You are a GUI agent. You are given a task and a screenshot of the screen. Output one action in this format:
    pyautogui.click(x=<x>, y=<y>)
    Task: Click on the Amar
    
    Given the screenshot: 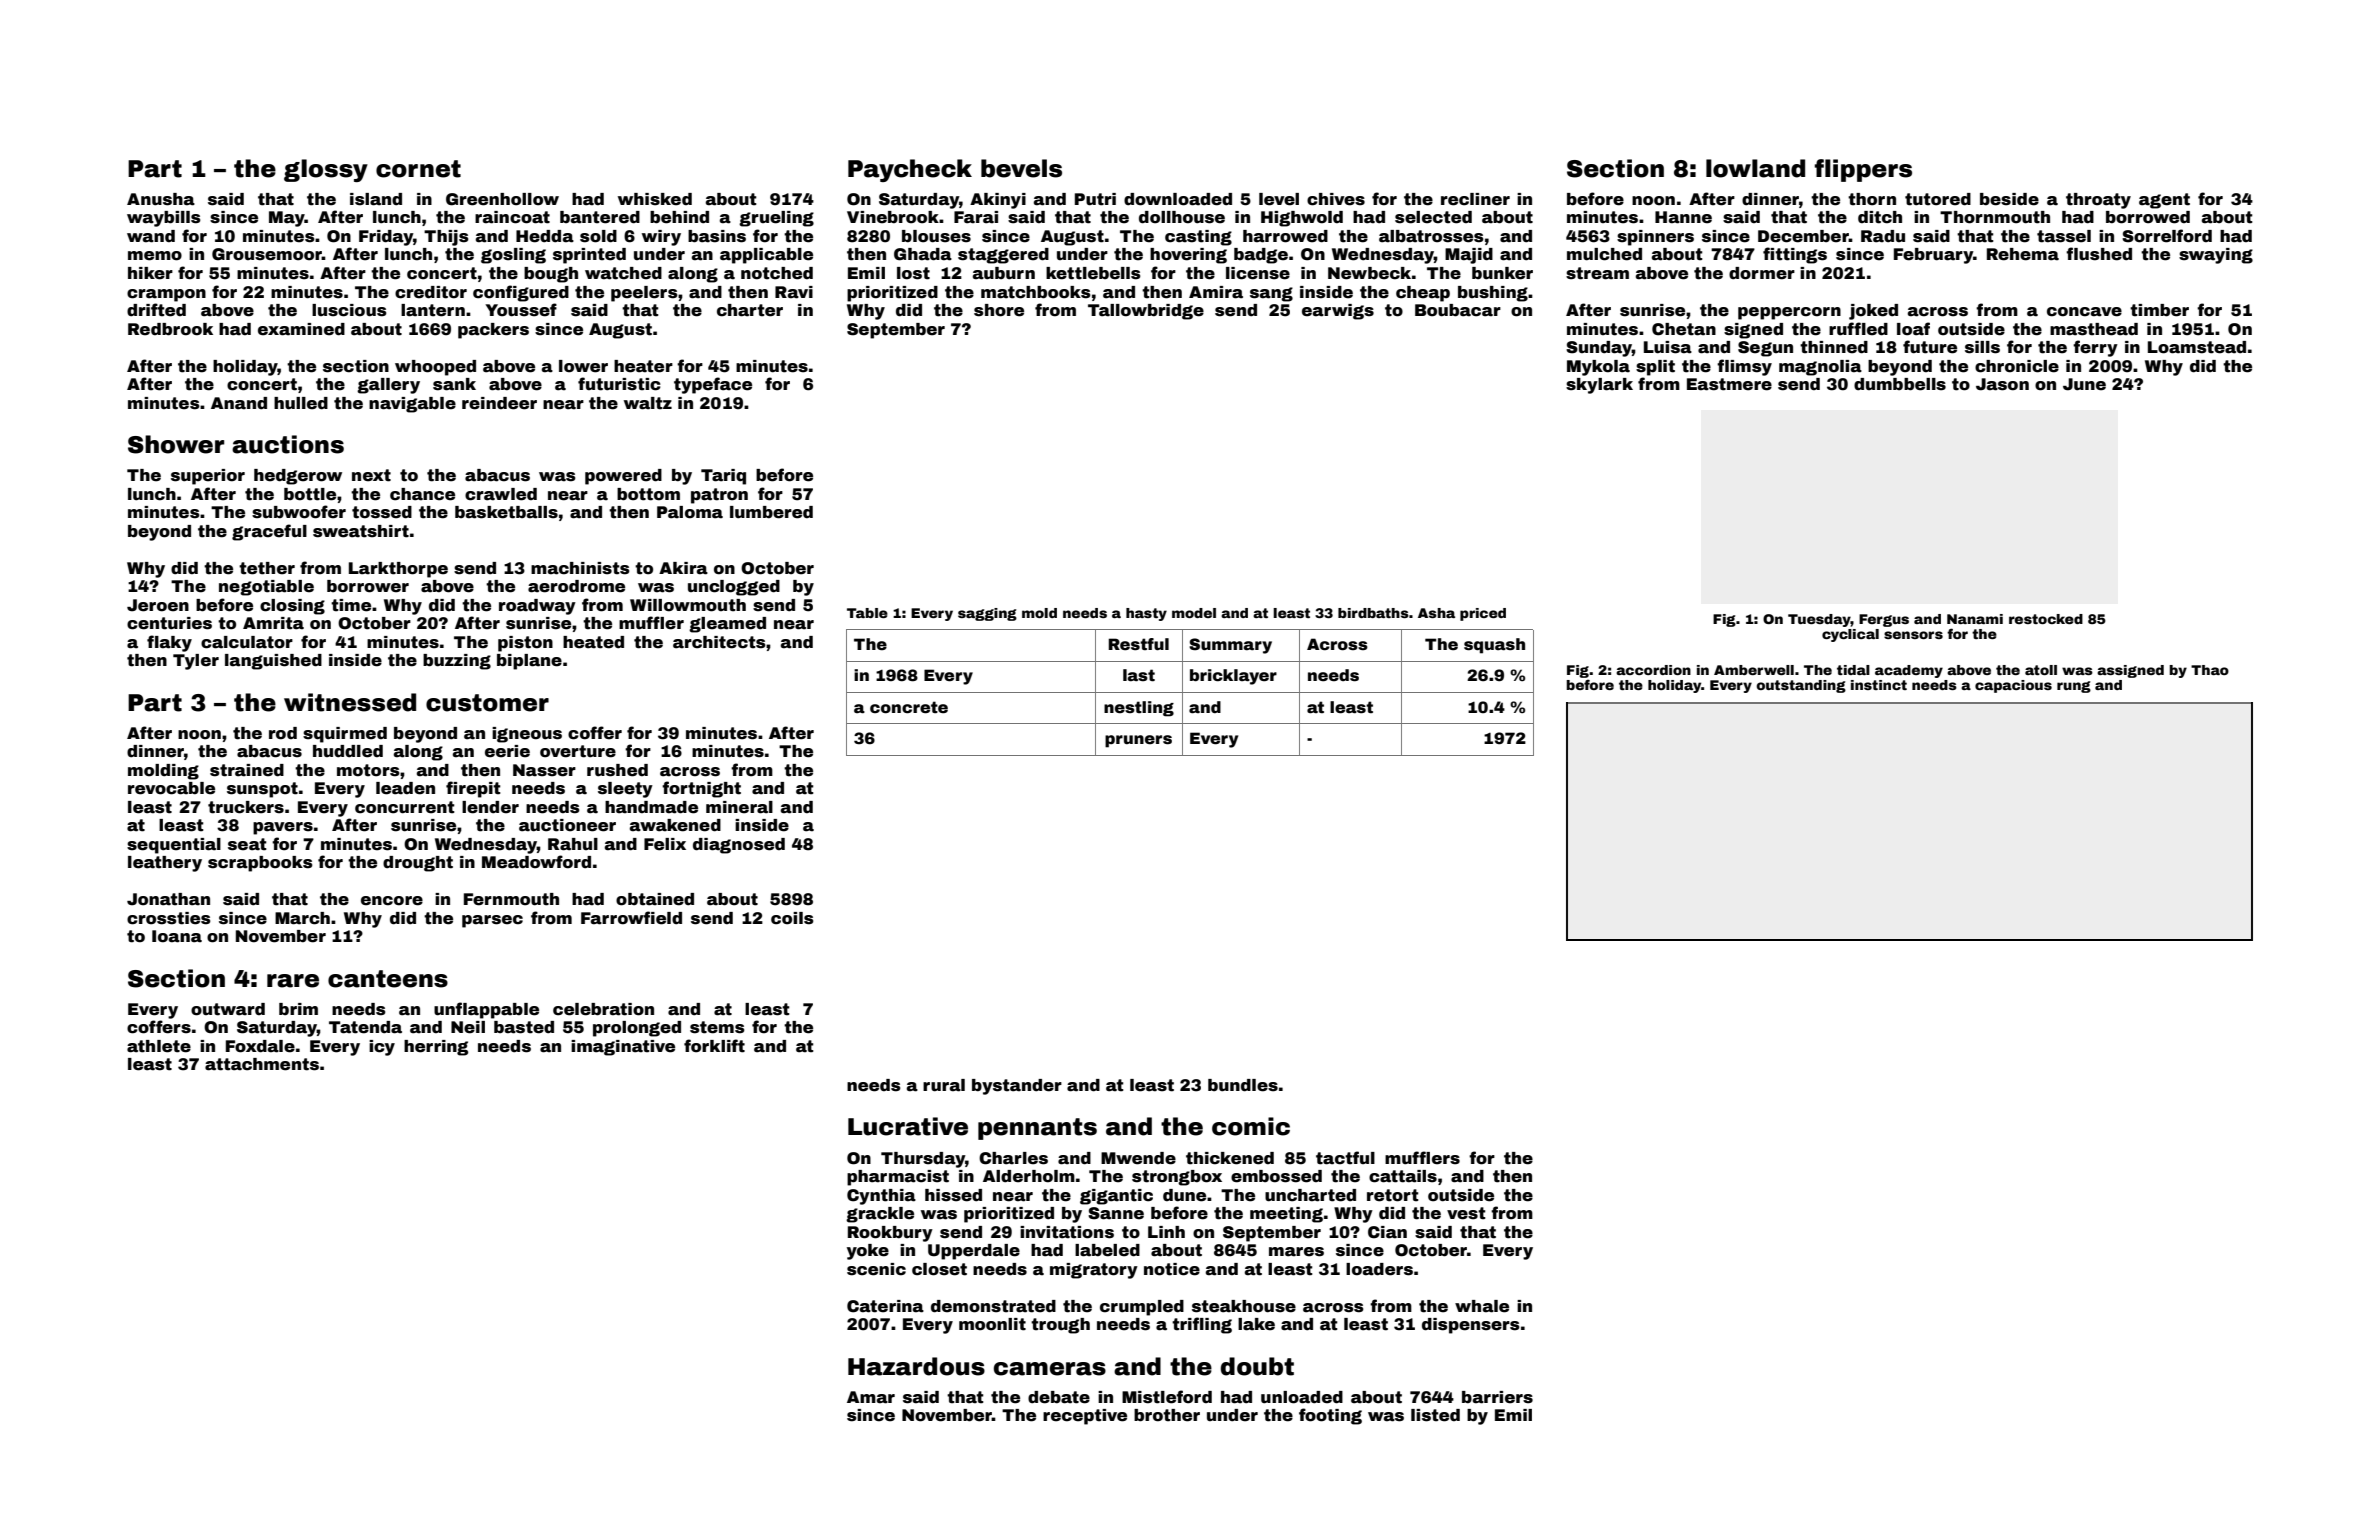 What is the action you would take?
    pyautogui.click(x=871, y=1397)
